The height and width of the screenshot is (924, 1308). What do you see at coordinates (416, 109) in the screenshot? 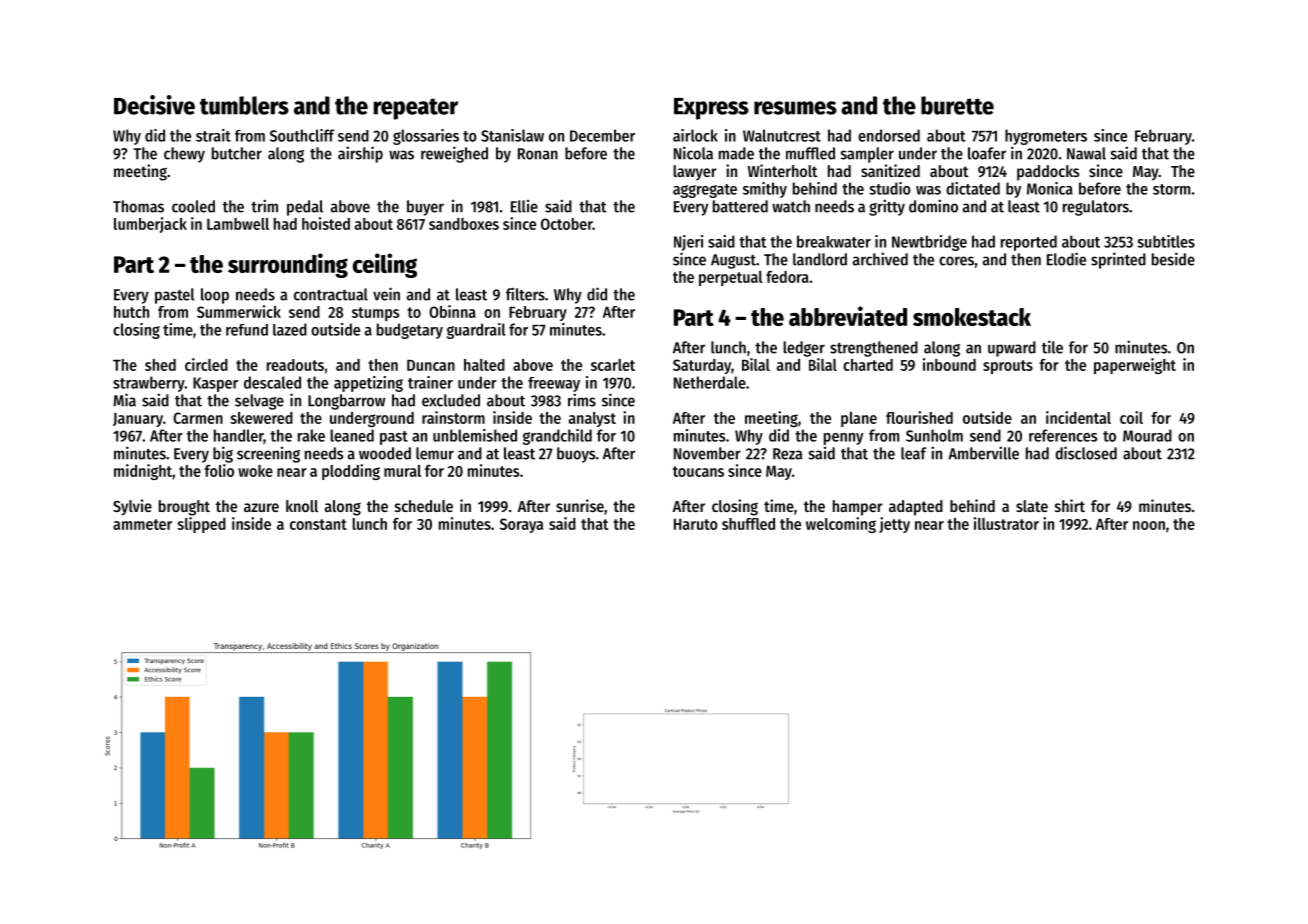
I see `repeater` at bounding box center [416, 109].
